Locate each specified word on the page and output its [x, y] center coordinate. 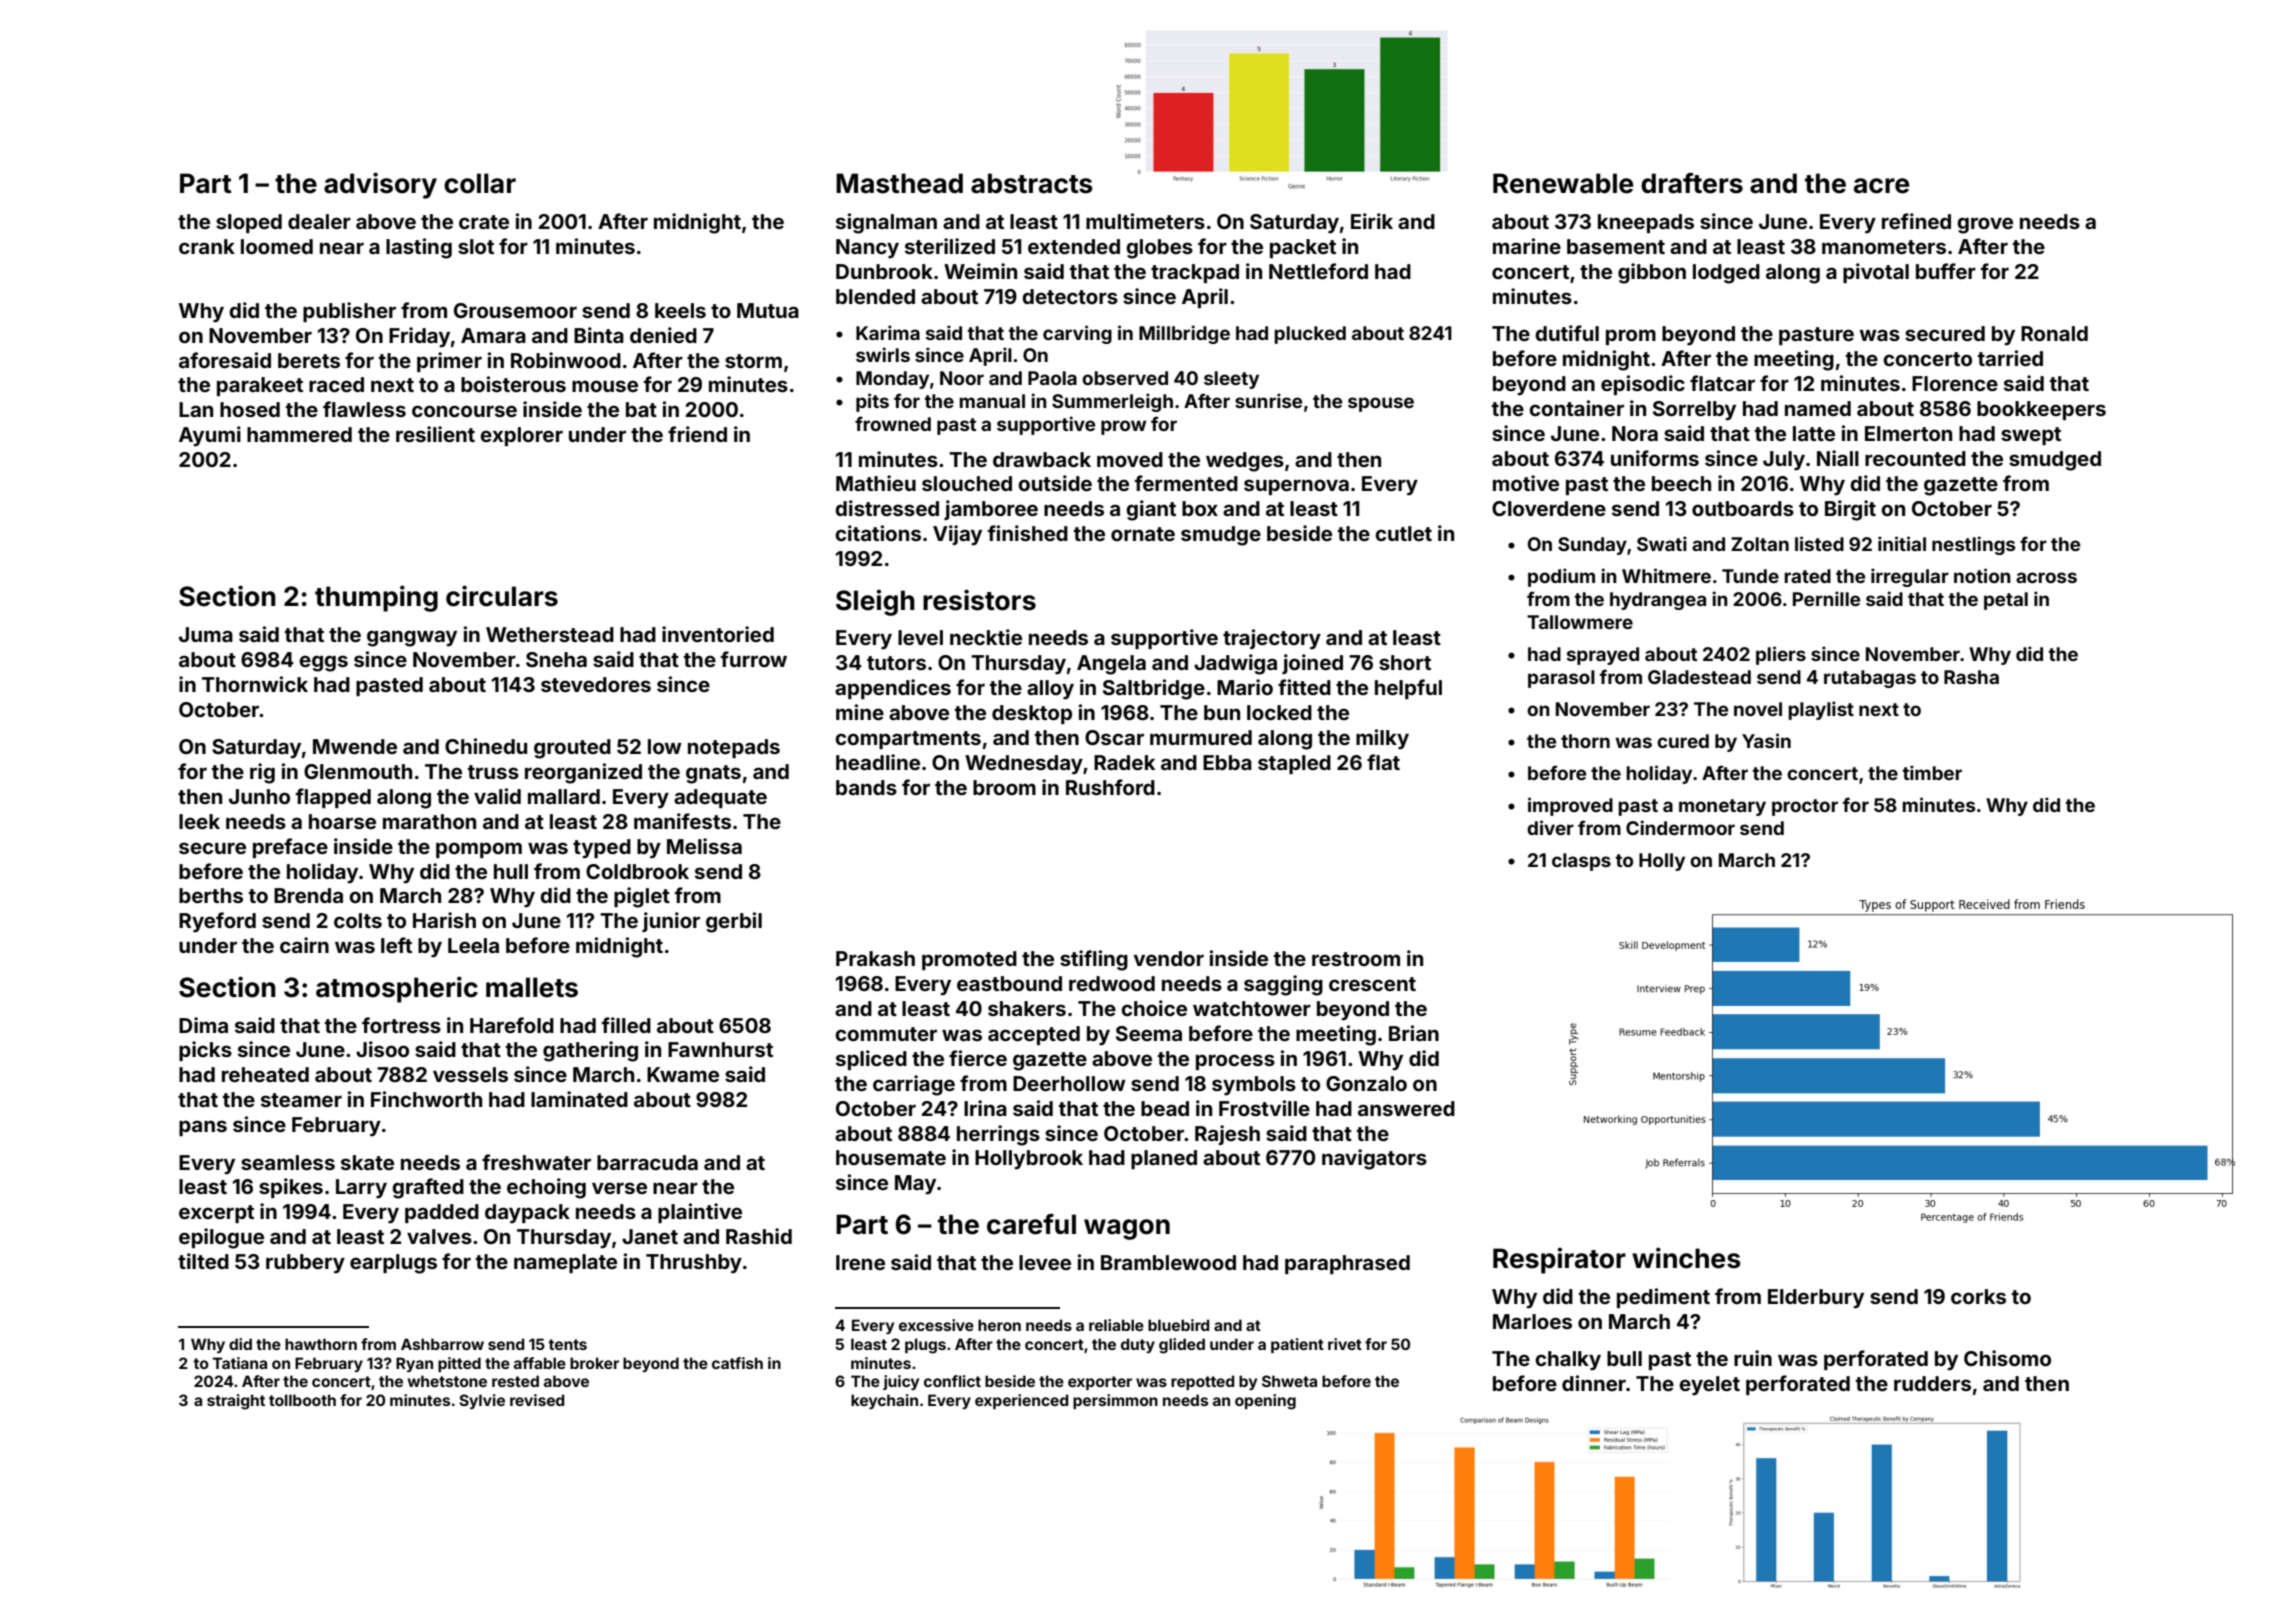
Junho [259, 796]
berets [309, 360]
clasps [1581, 862]
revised [537, 1400]
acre [1881, 186]
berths [211, 895]
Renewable [1563, 183]
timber [1932, 772]
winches [1686, 1258]
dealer [319, 221]
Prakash [875, 958]
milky [1382, 739]
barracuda [647, 1162]
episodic [1643, 385]
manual [992, 401]
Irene [860, 1262]
